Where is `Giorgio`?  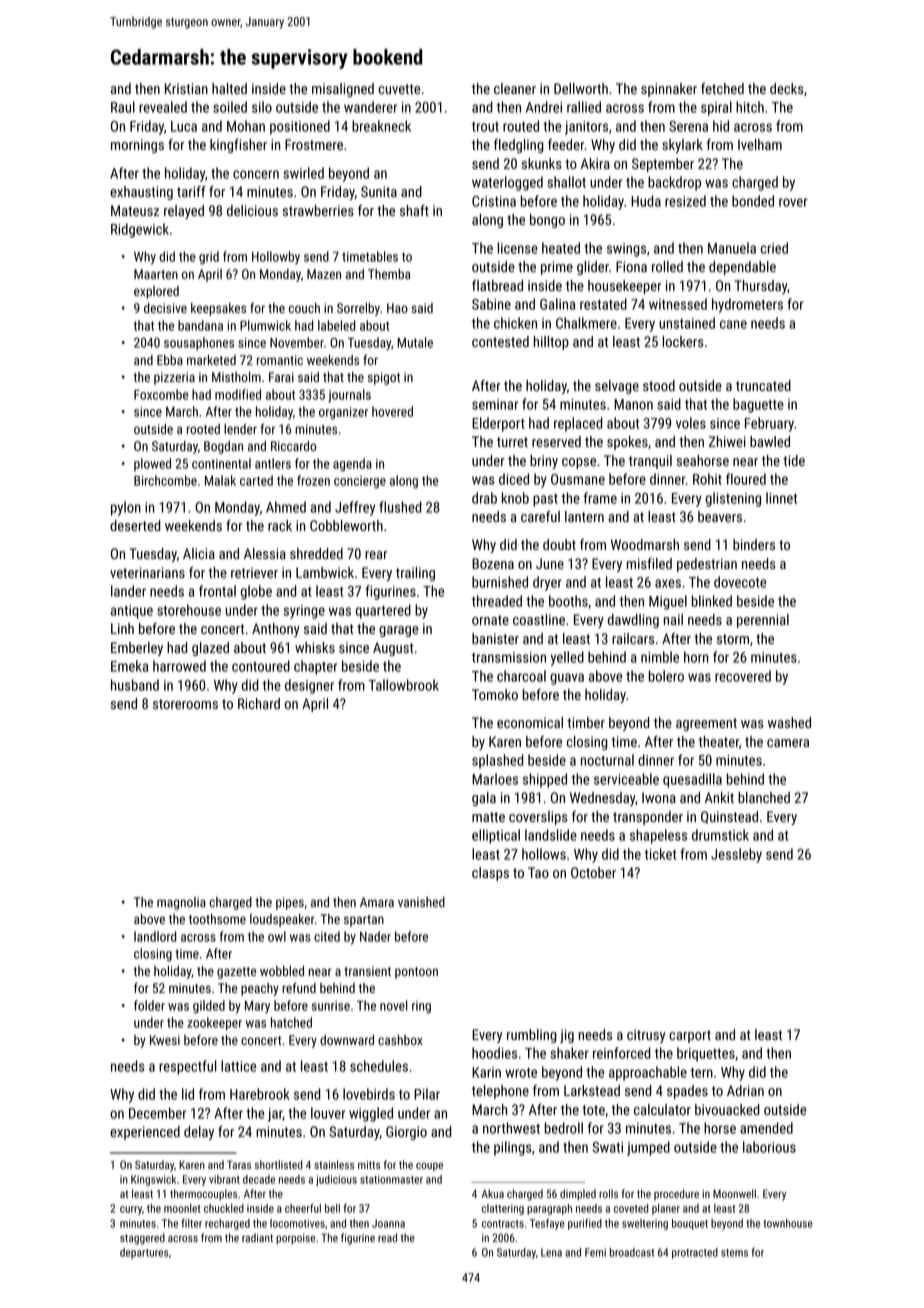
Giorgio is located at coordinates (406, 1133).
